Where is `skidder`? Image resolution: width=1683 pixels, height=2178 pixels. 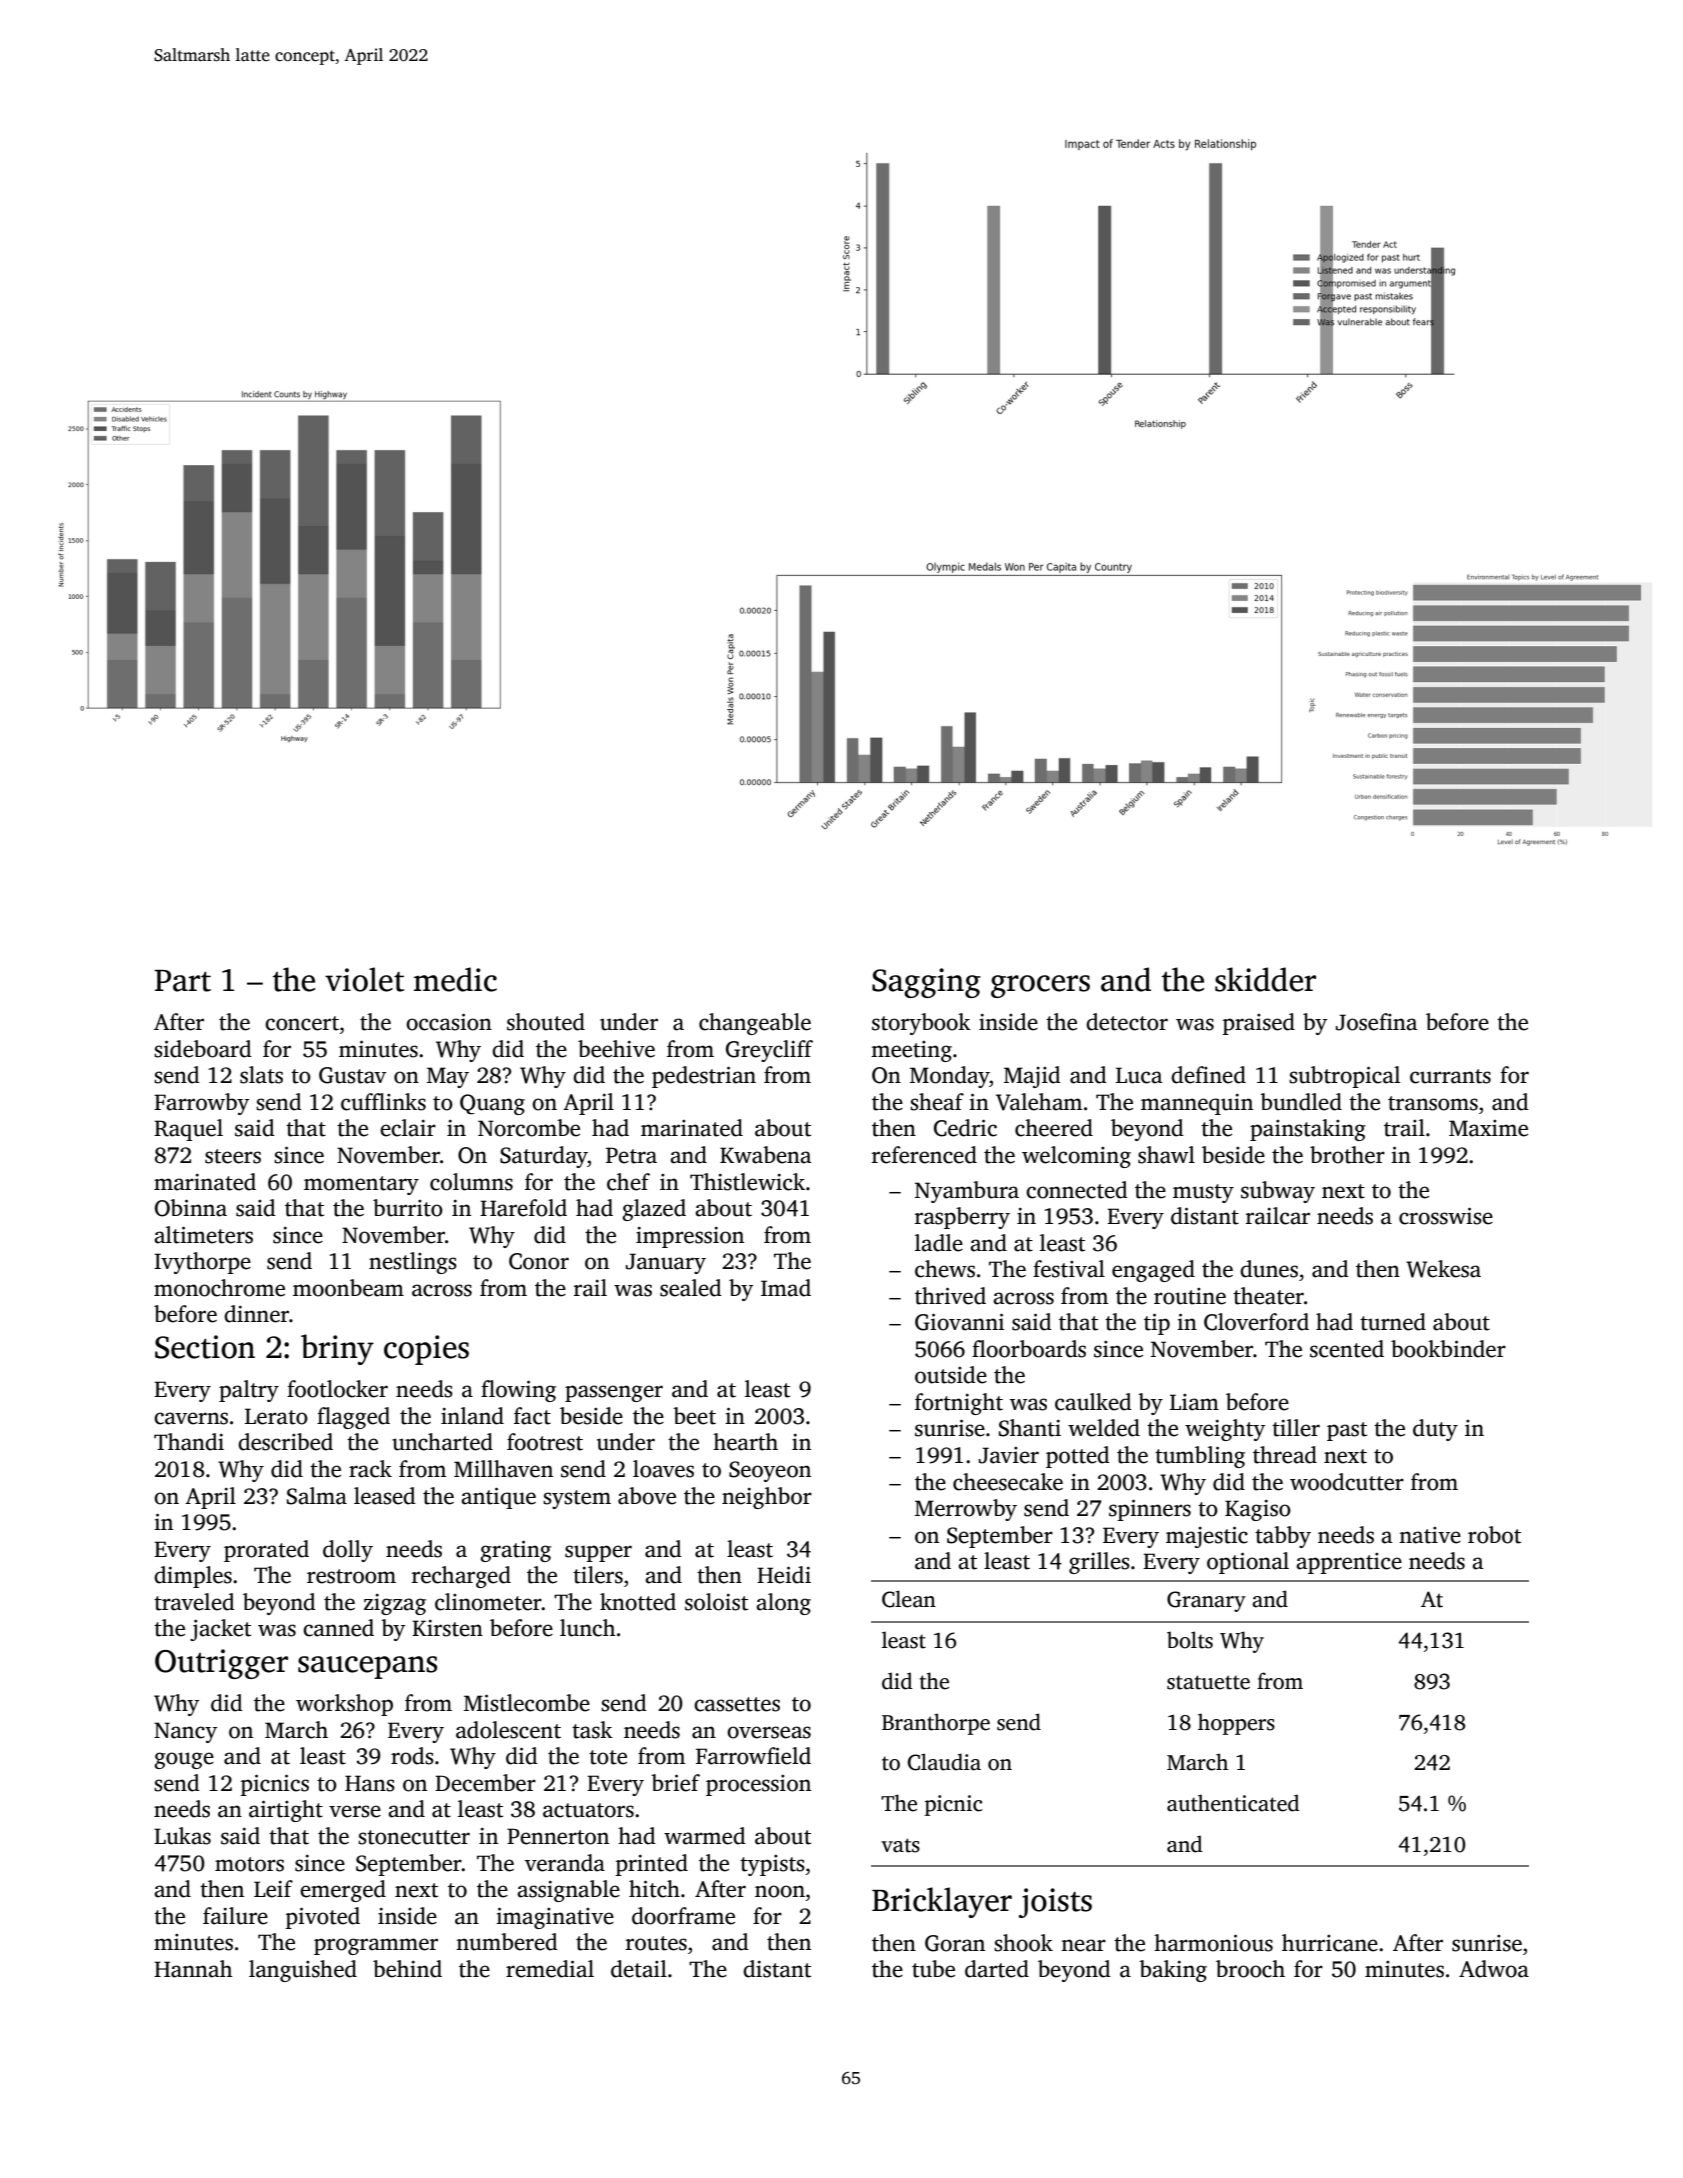
skidder is located at coordinates (1265, 979).
